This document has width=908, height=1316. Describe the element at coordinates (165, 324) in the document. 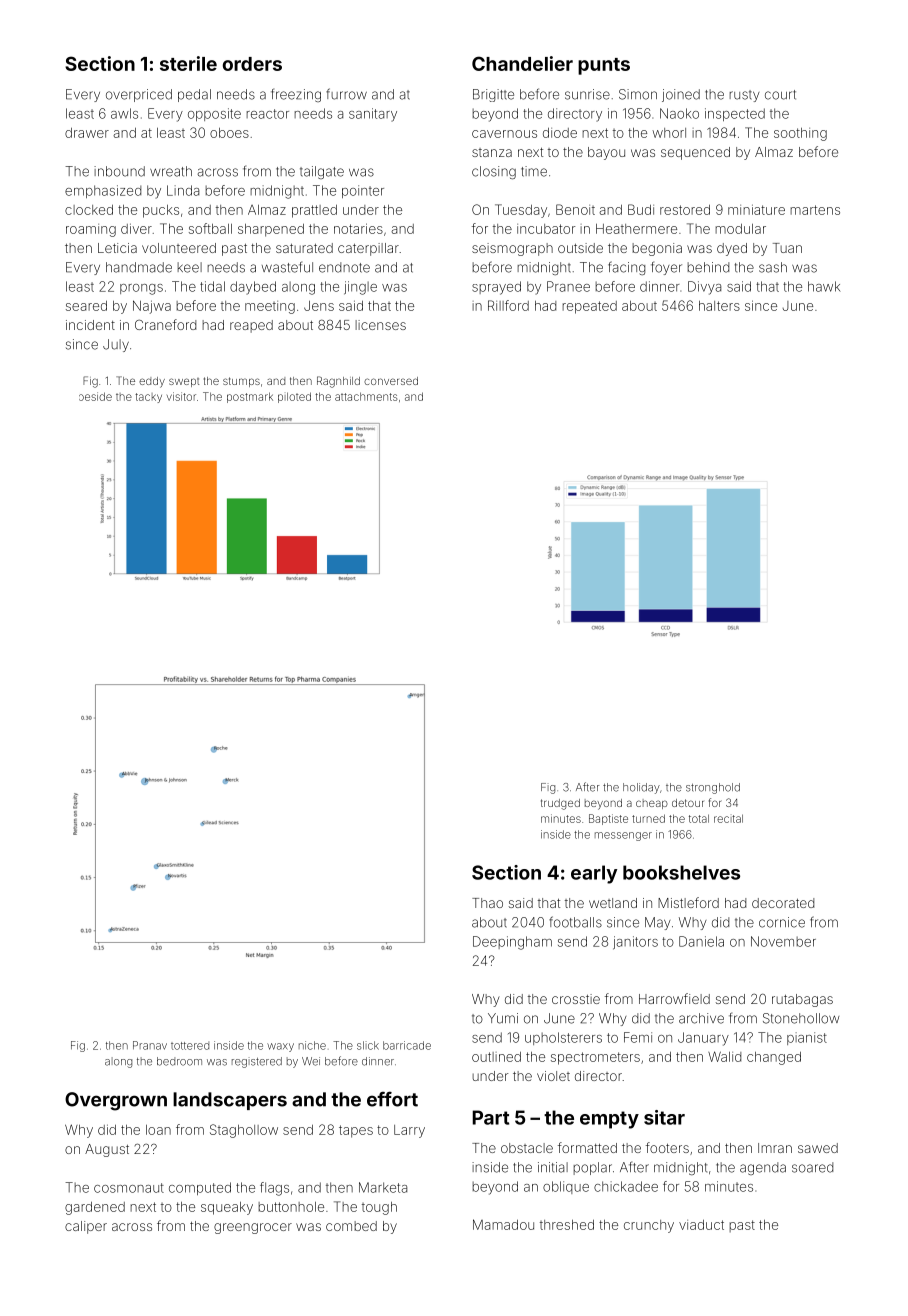

I see `Craneford` at that location.
